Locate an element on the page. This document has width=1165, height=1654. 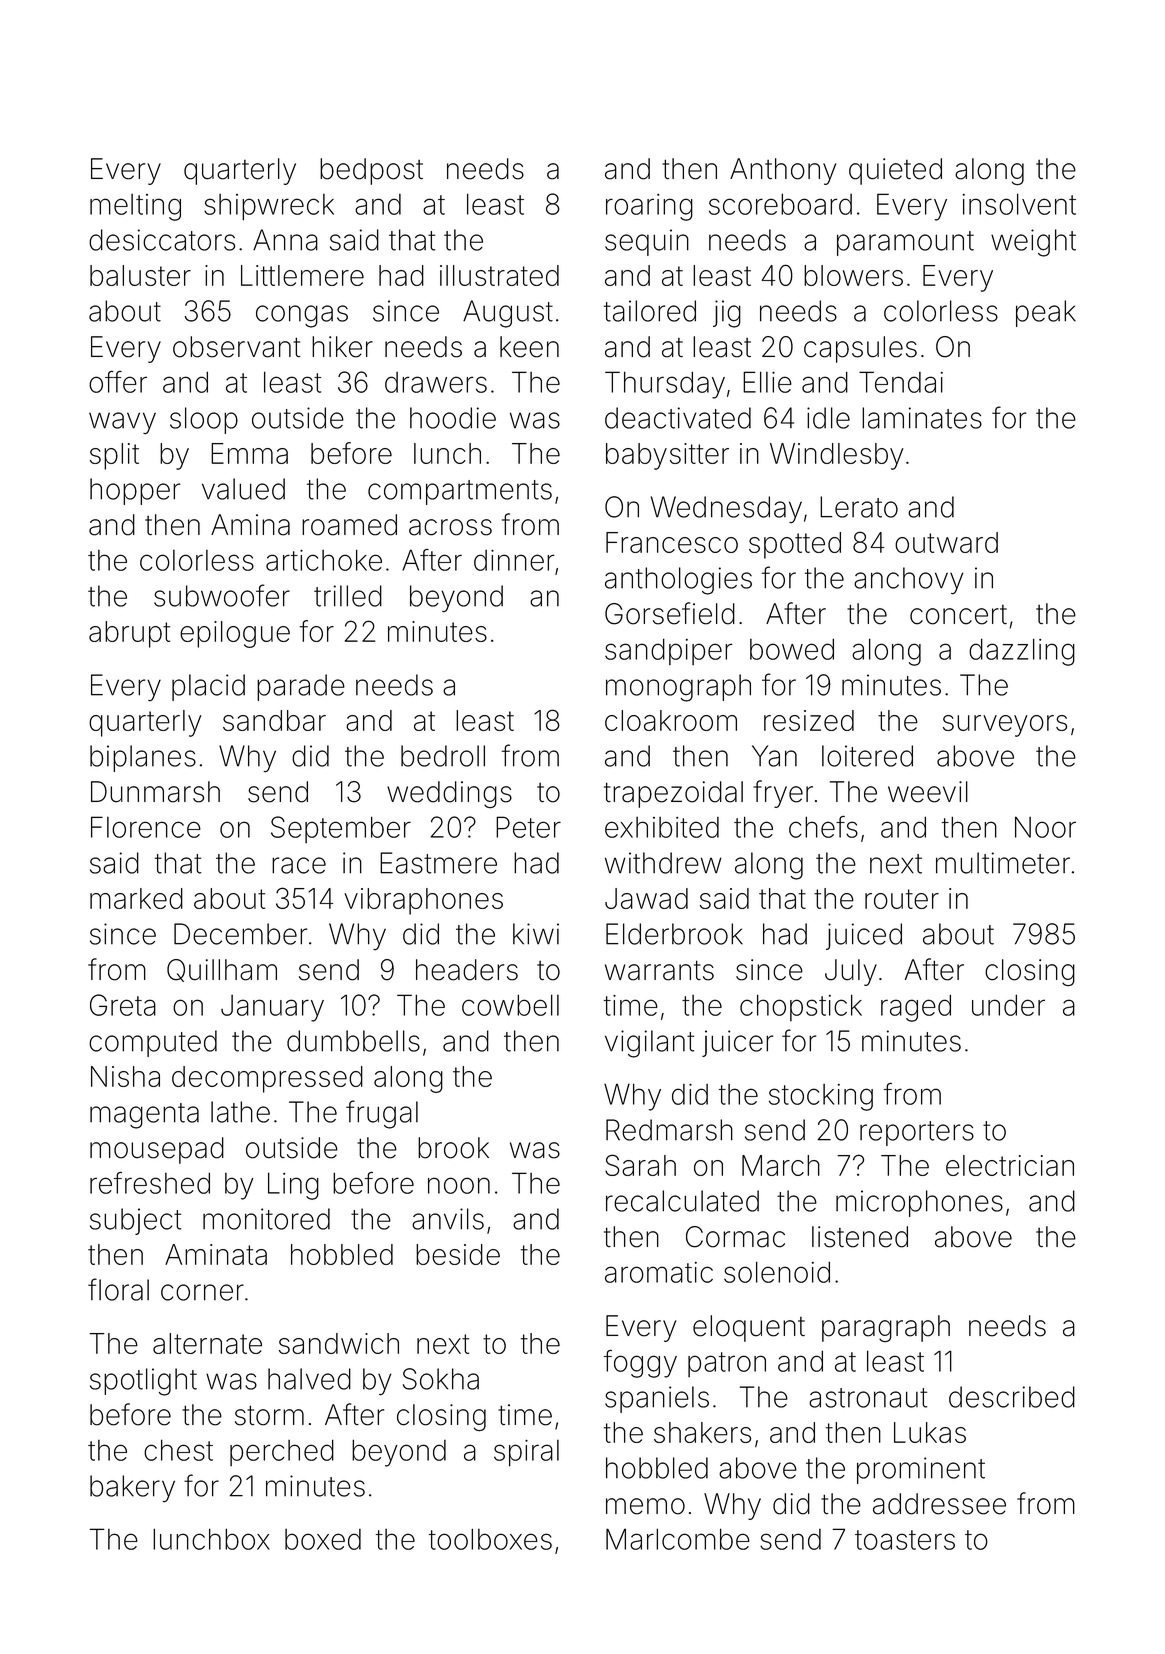
weddings is located at coordinates (449, 794).
